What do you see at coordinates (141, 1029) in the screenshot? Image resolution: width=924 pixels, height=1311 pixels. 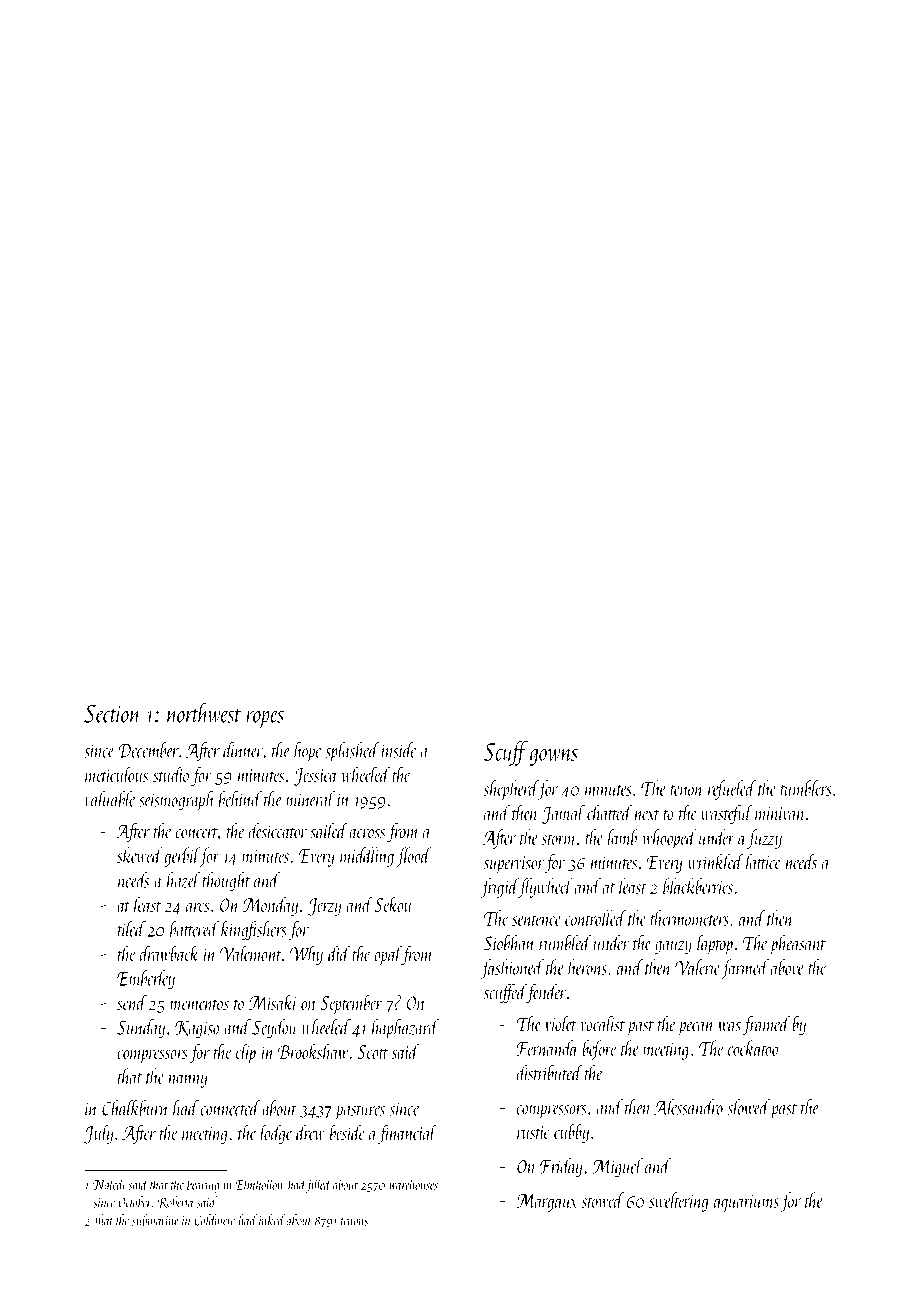 I see `Sunday` at bounding box center [141, 1029].
